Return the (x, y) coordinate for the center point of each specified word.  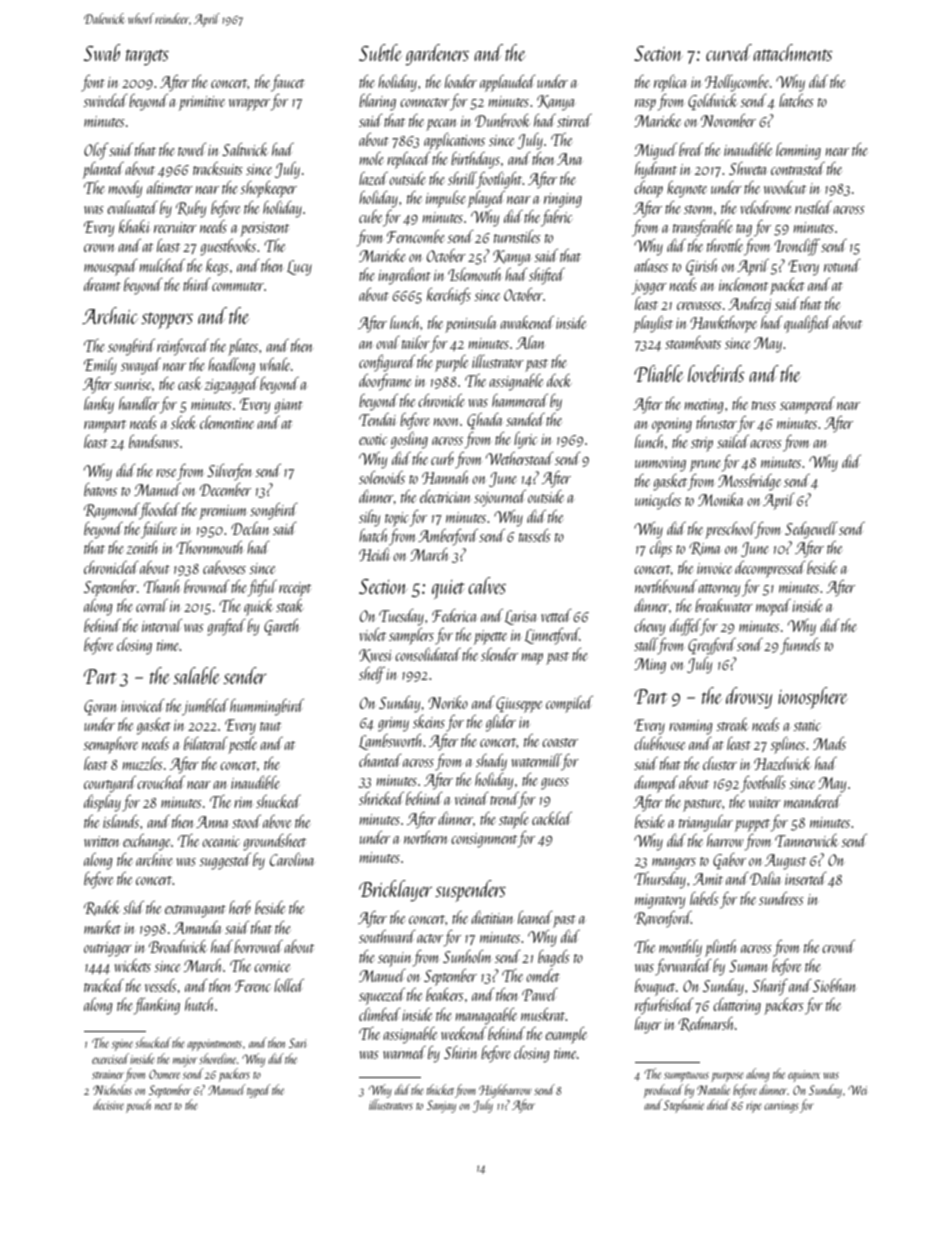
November (728, 120)
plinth (721, 948)
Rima (705, 549)
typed (259, 1091)
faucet (288, 83)
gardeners (437, 55)
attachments (793, 52)
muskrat (543, 1014)
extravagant (195, 911)
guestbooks (228, 247)
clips (661, 549)
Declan (250, 528)
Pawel (540, 994)
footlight (499, 180)
